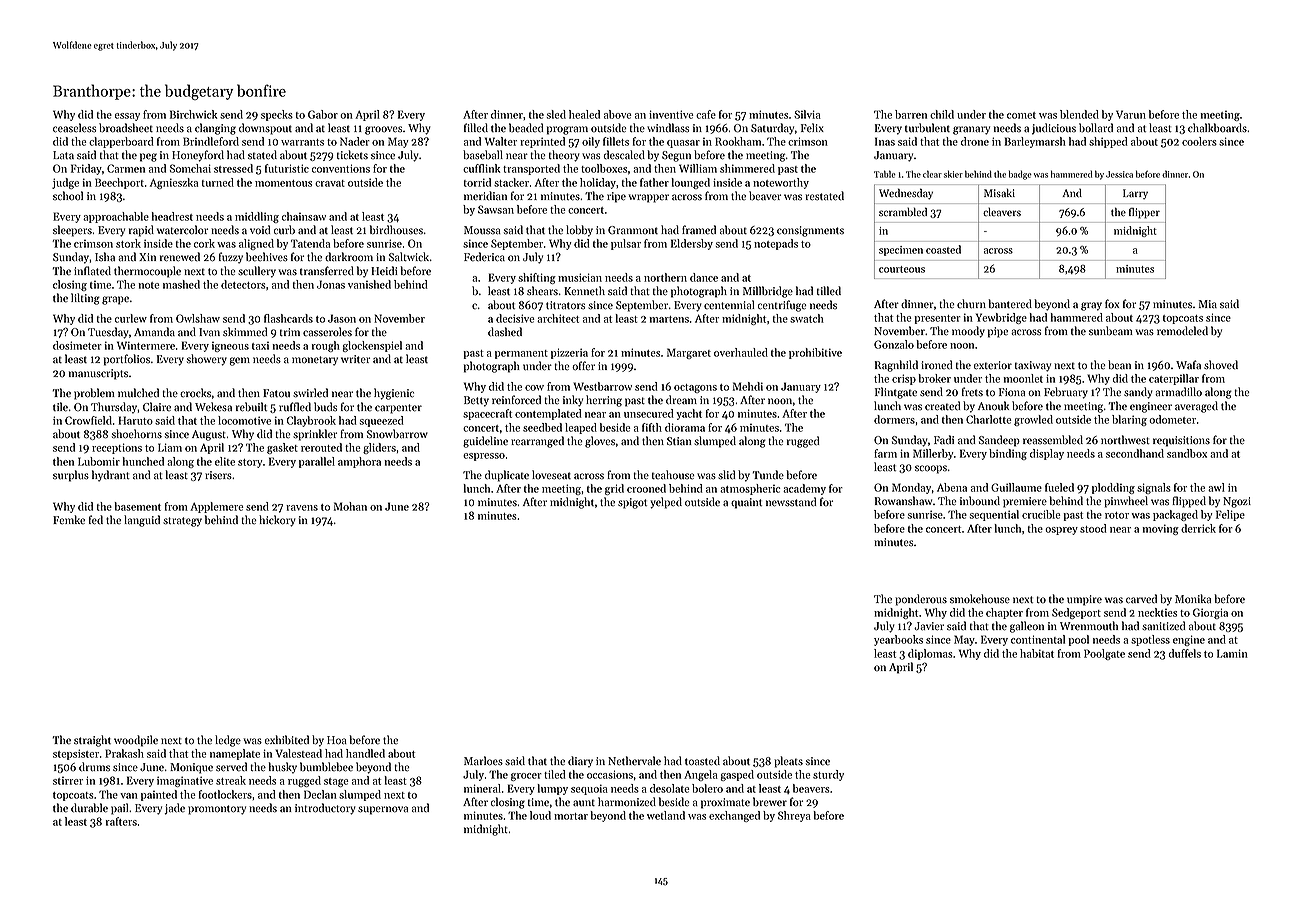 Image resolution: width=1308 pixels, height=924 pixels. Describe the element at coordinates (614, 489) in the screenshot. I see `grid` at that location.
